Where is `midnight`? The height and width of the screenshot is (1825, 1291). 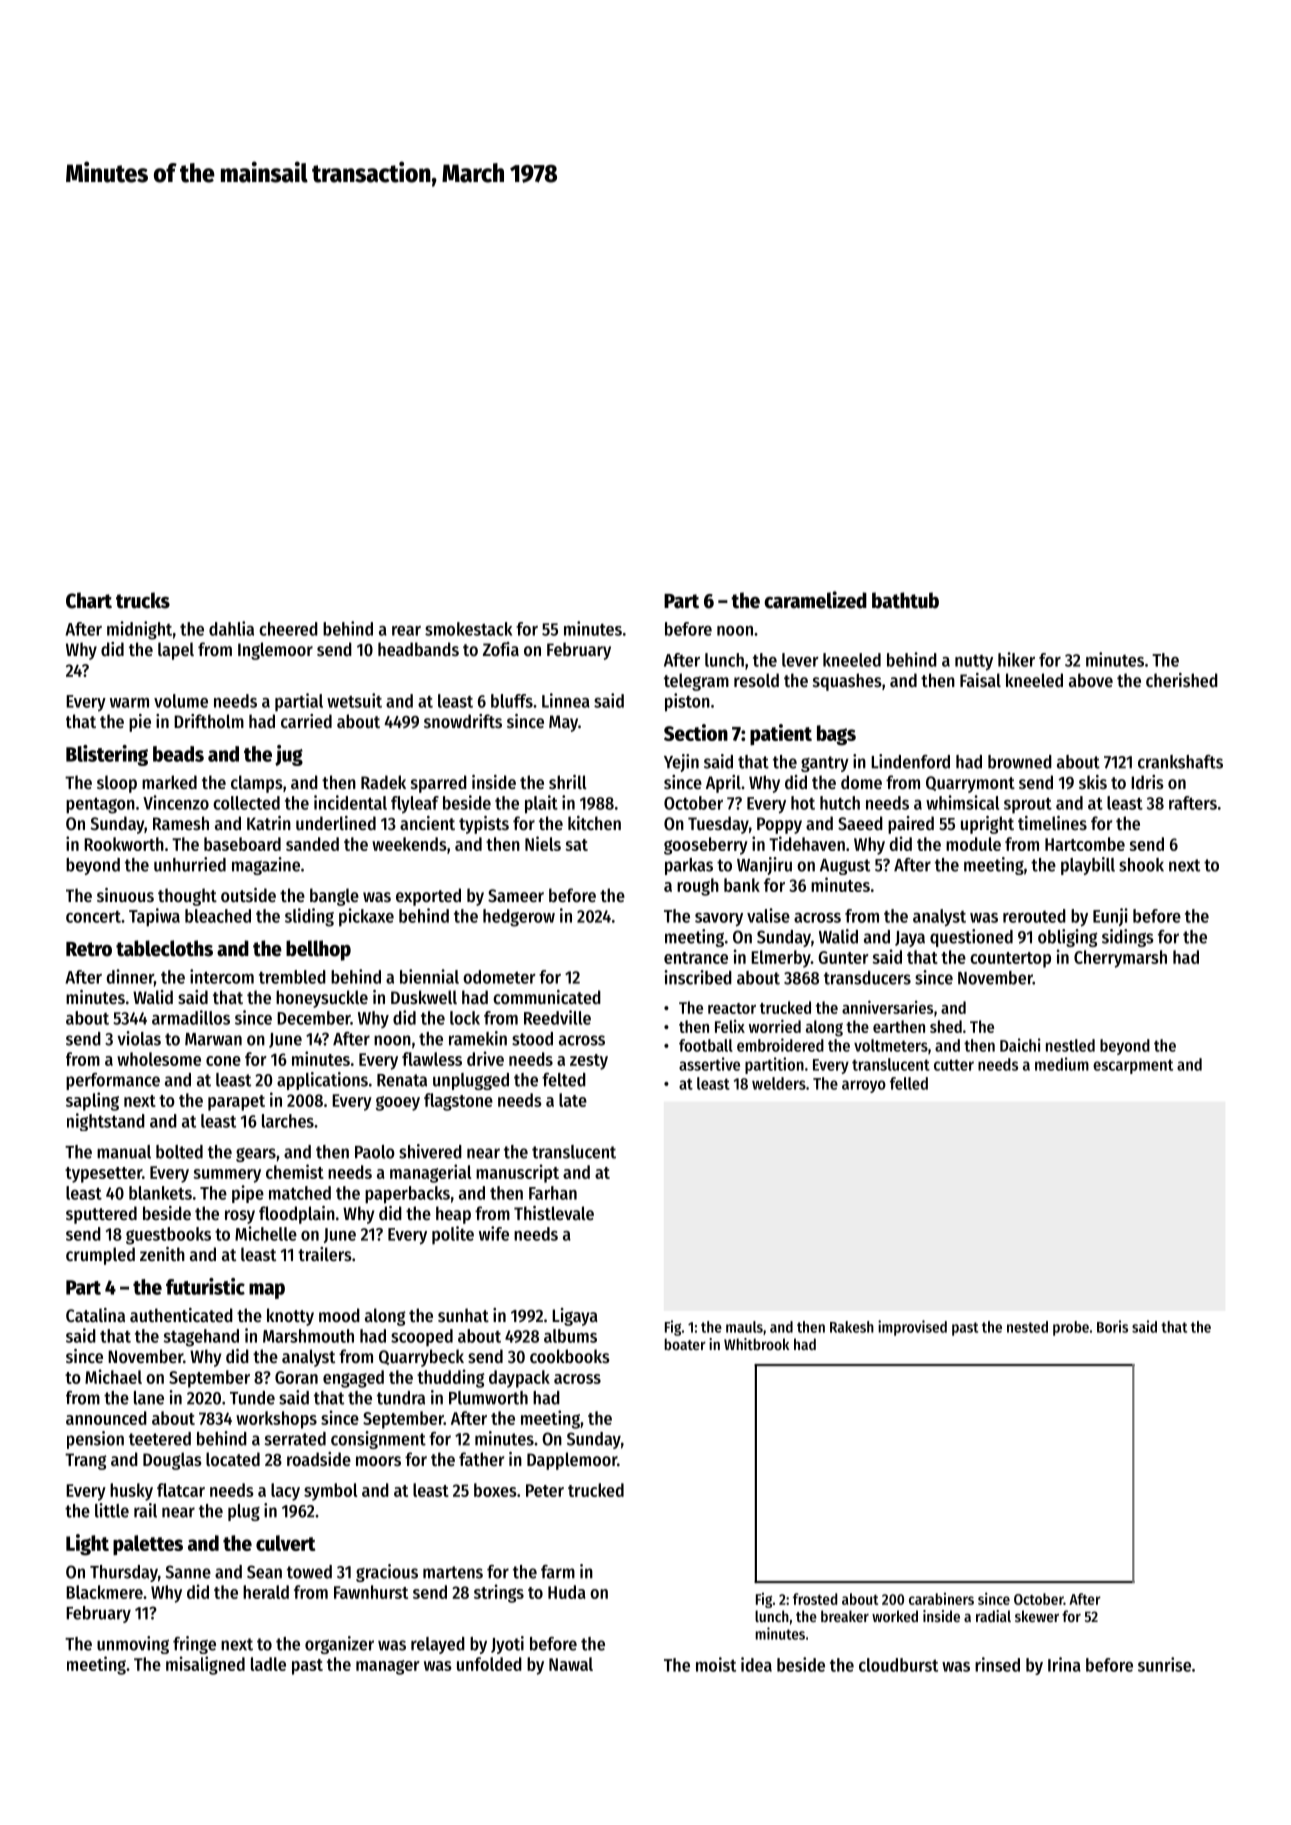
midnight is located at coordinates (139, 630).
